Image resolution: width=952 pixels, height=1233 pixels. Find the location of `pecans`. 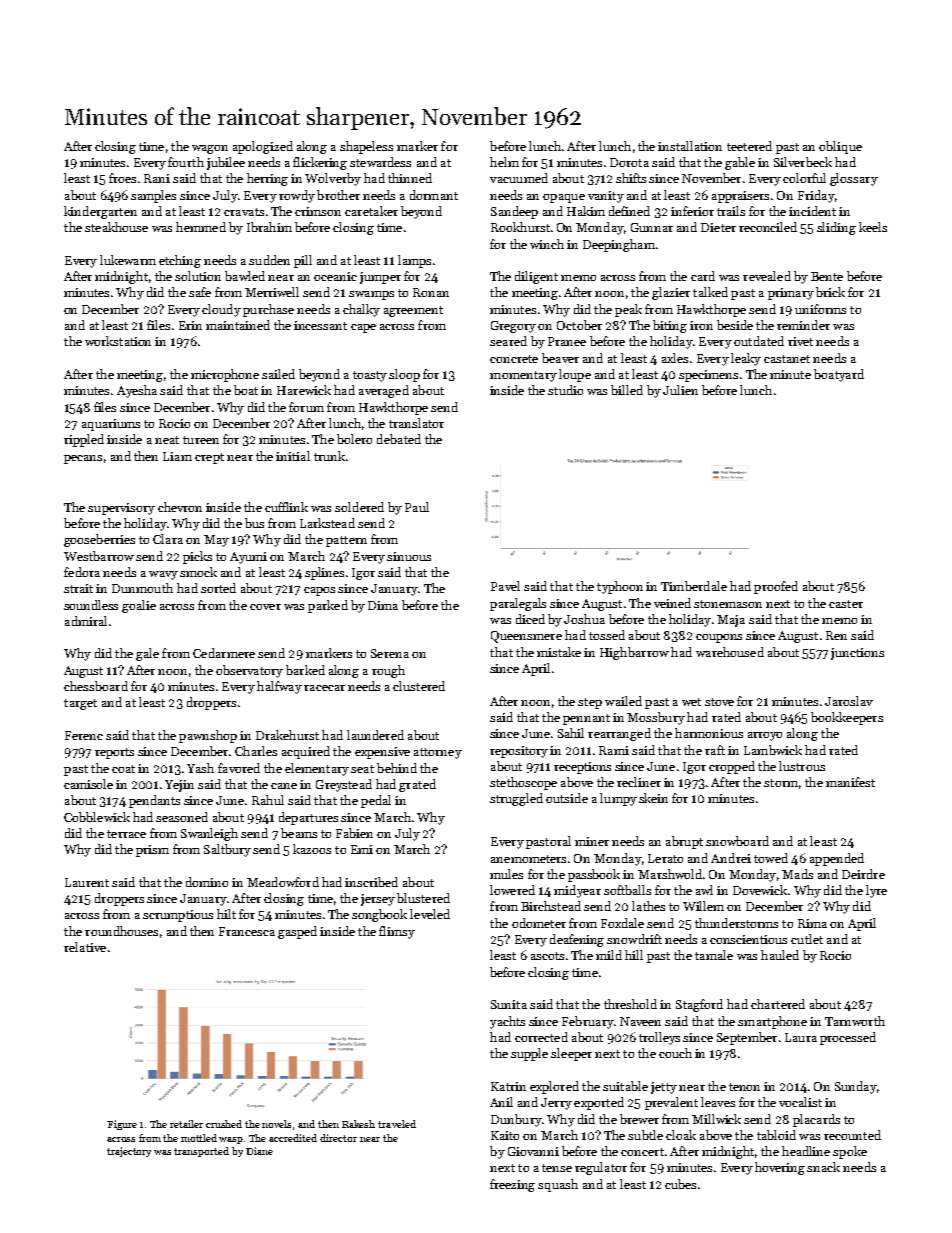

pecans is located at coordinates (83, 459).
